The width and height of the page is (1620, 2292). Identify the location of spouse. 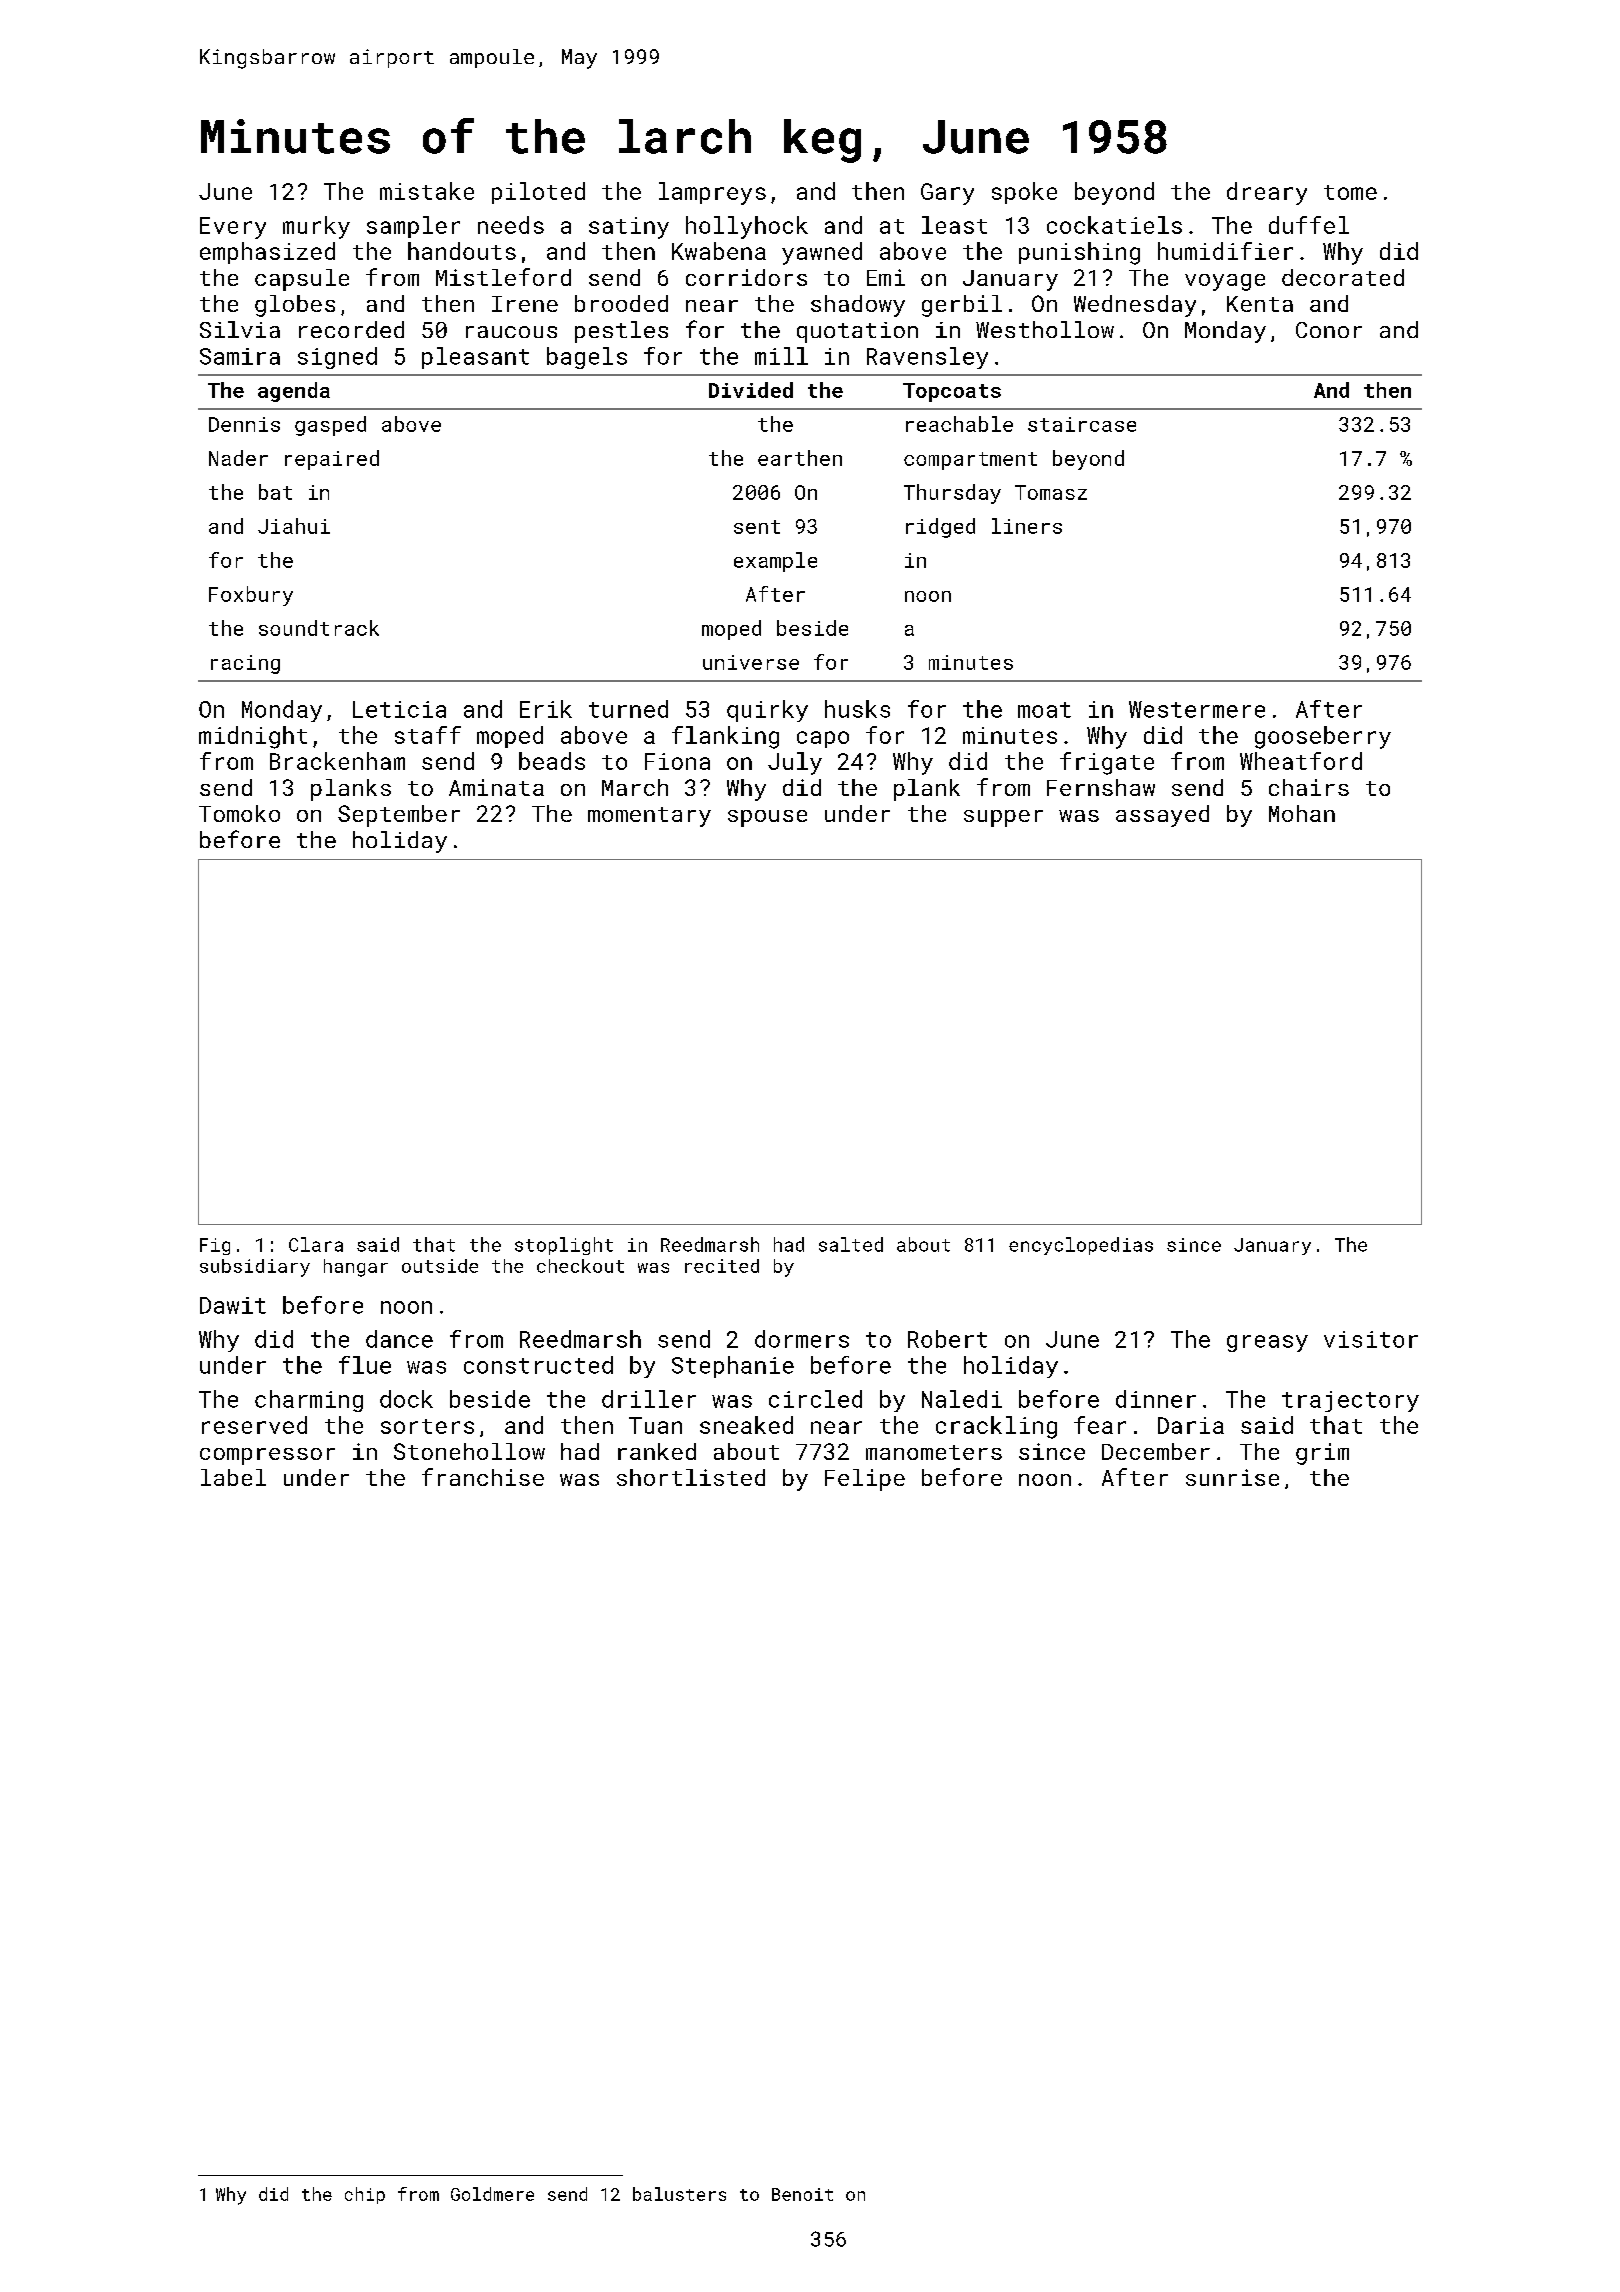
(767, 818).
